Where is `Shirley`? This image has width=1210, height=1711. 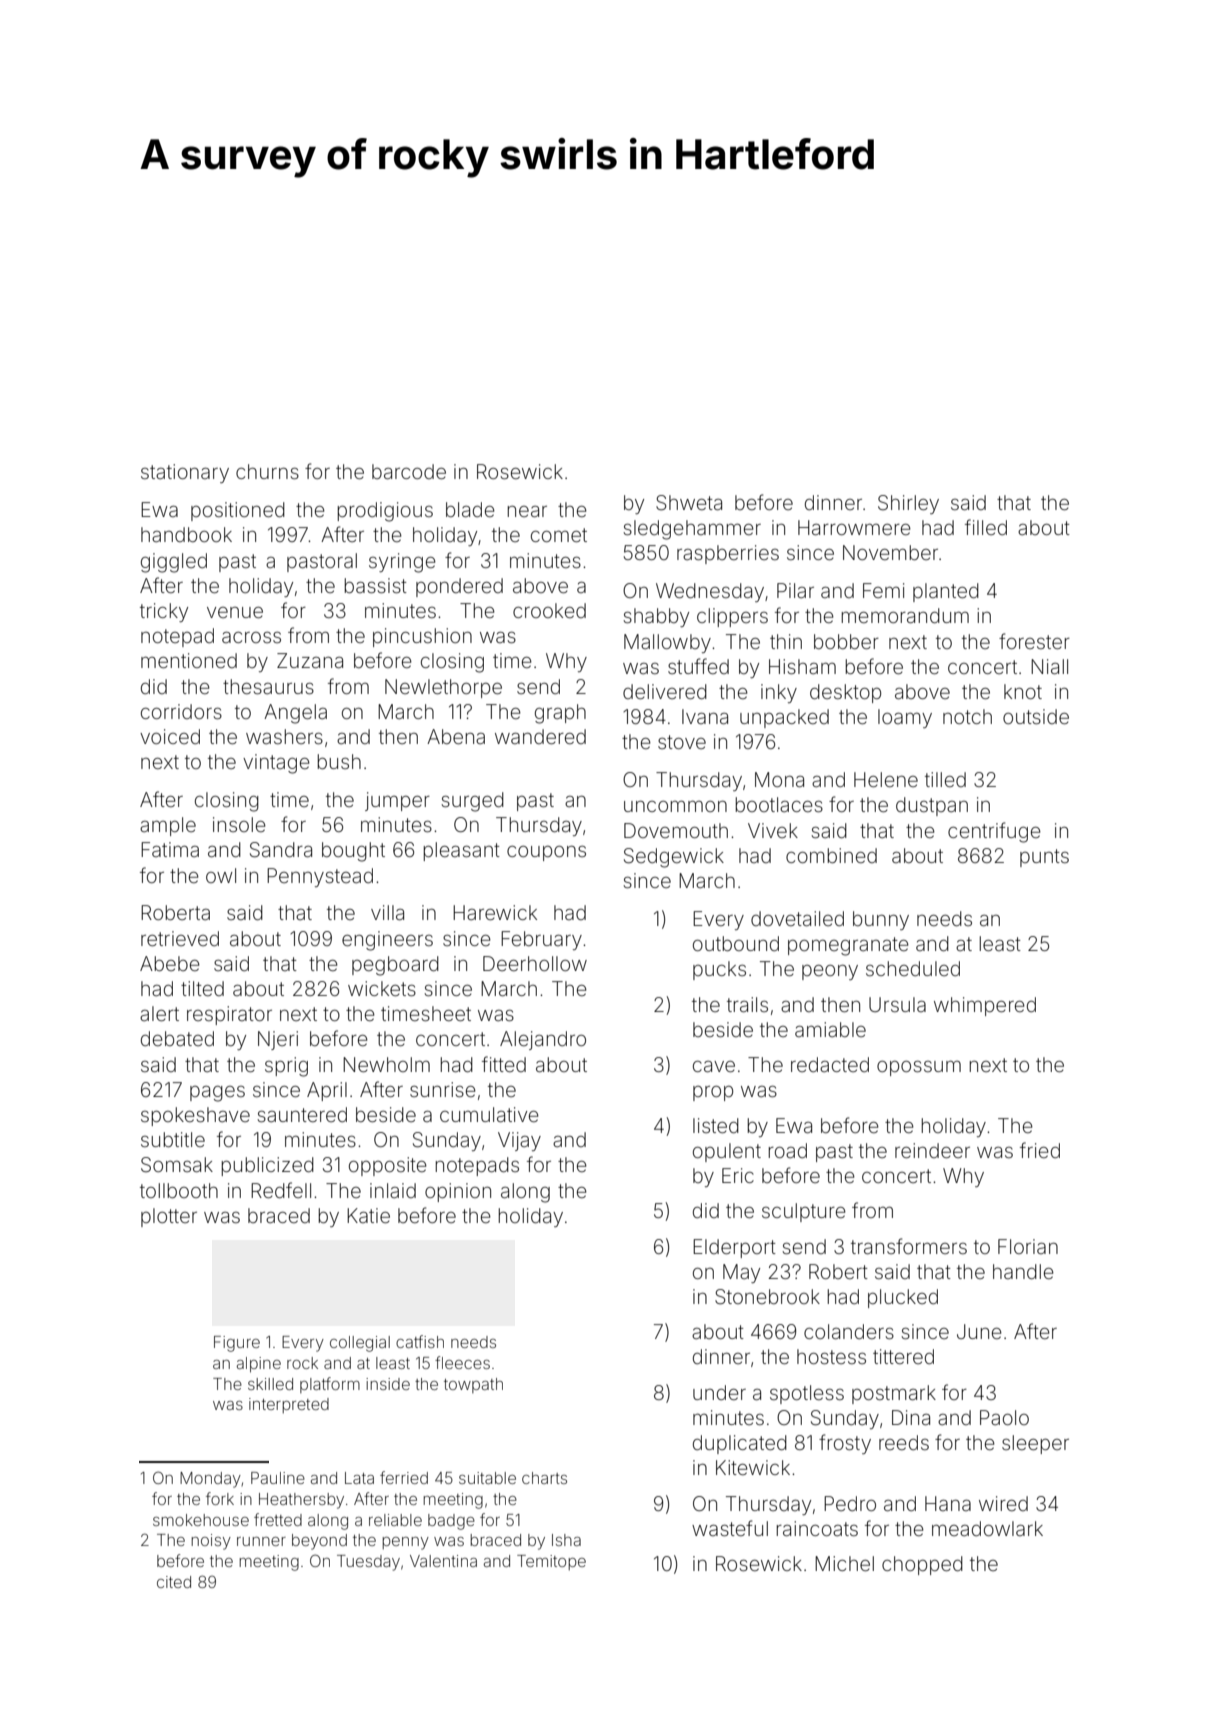
Shirley is located at coordinates (908, 504).
